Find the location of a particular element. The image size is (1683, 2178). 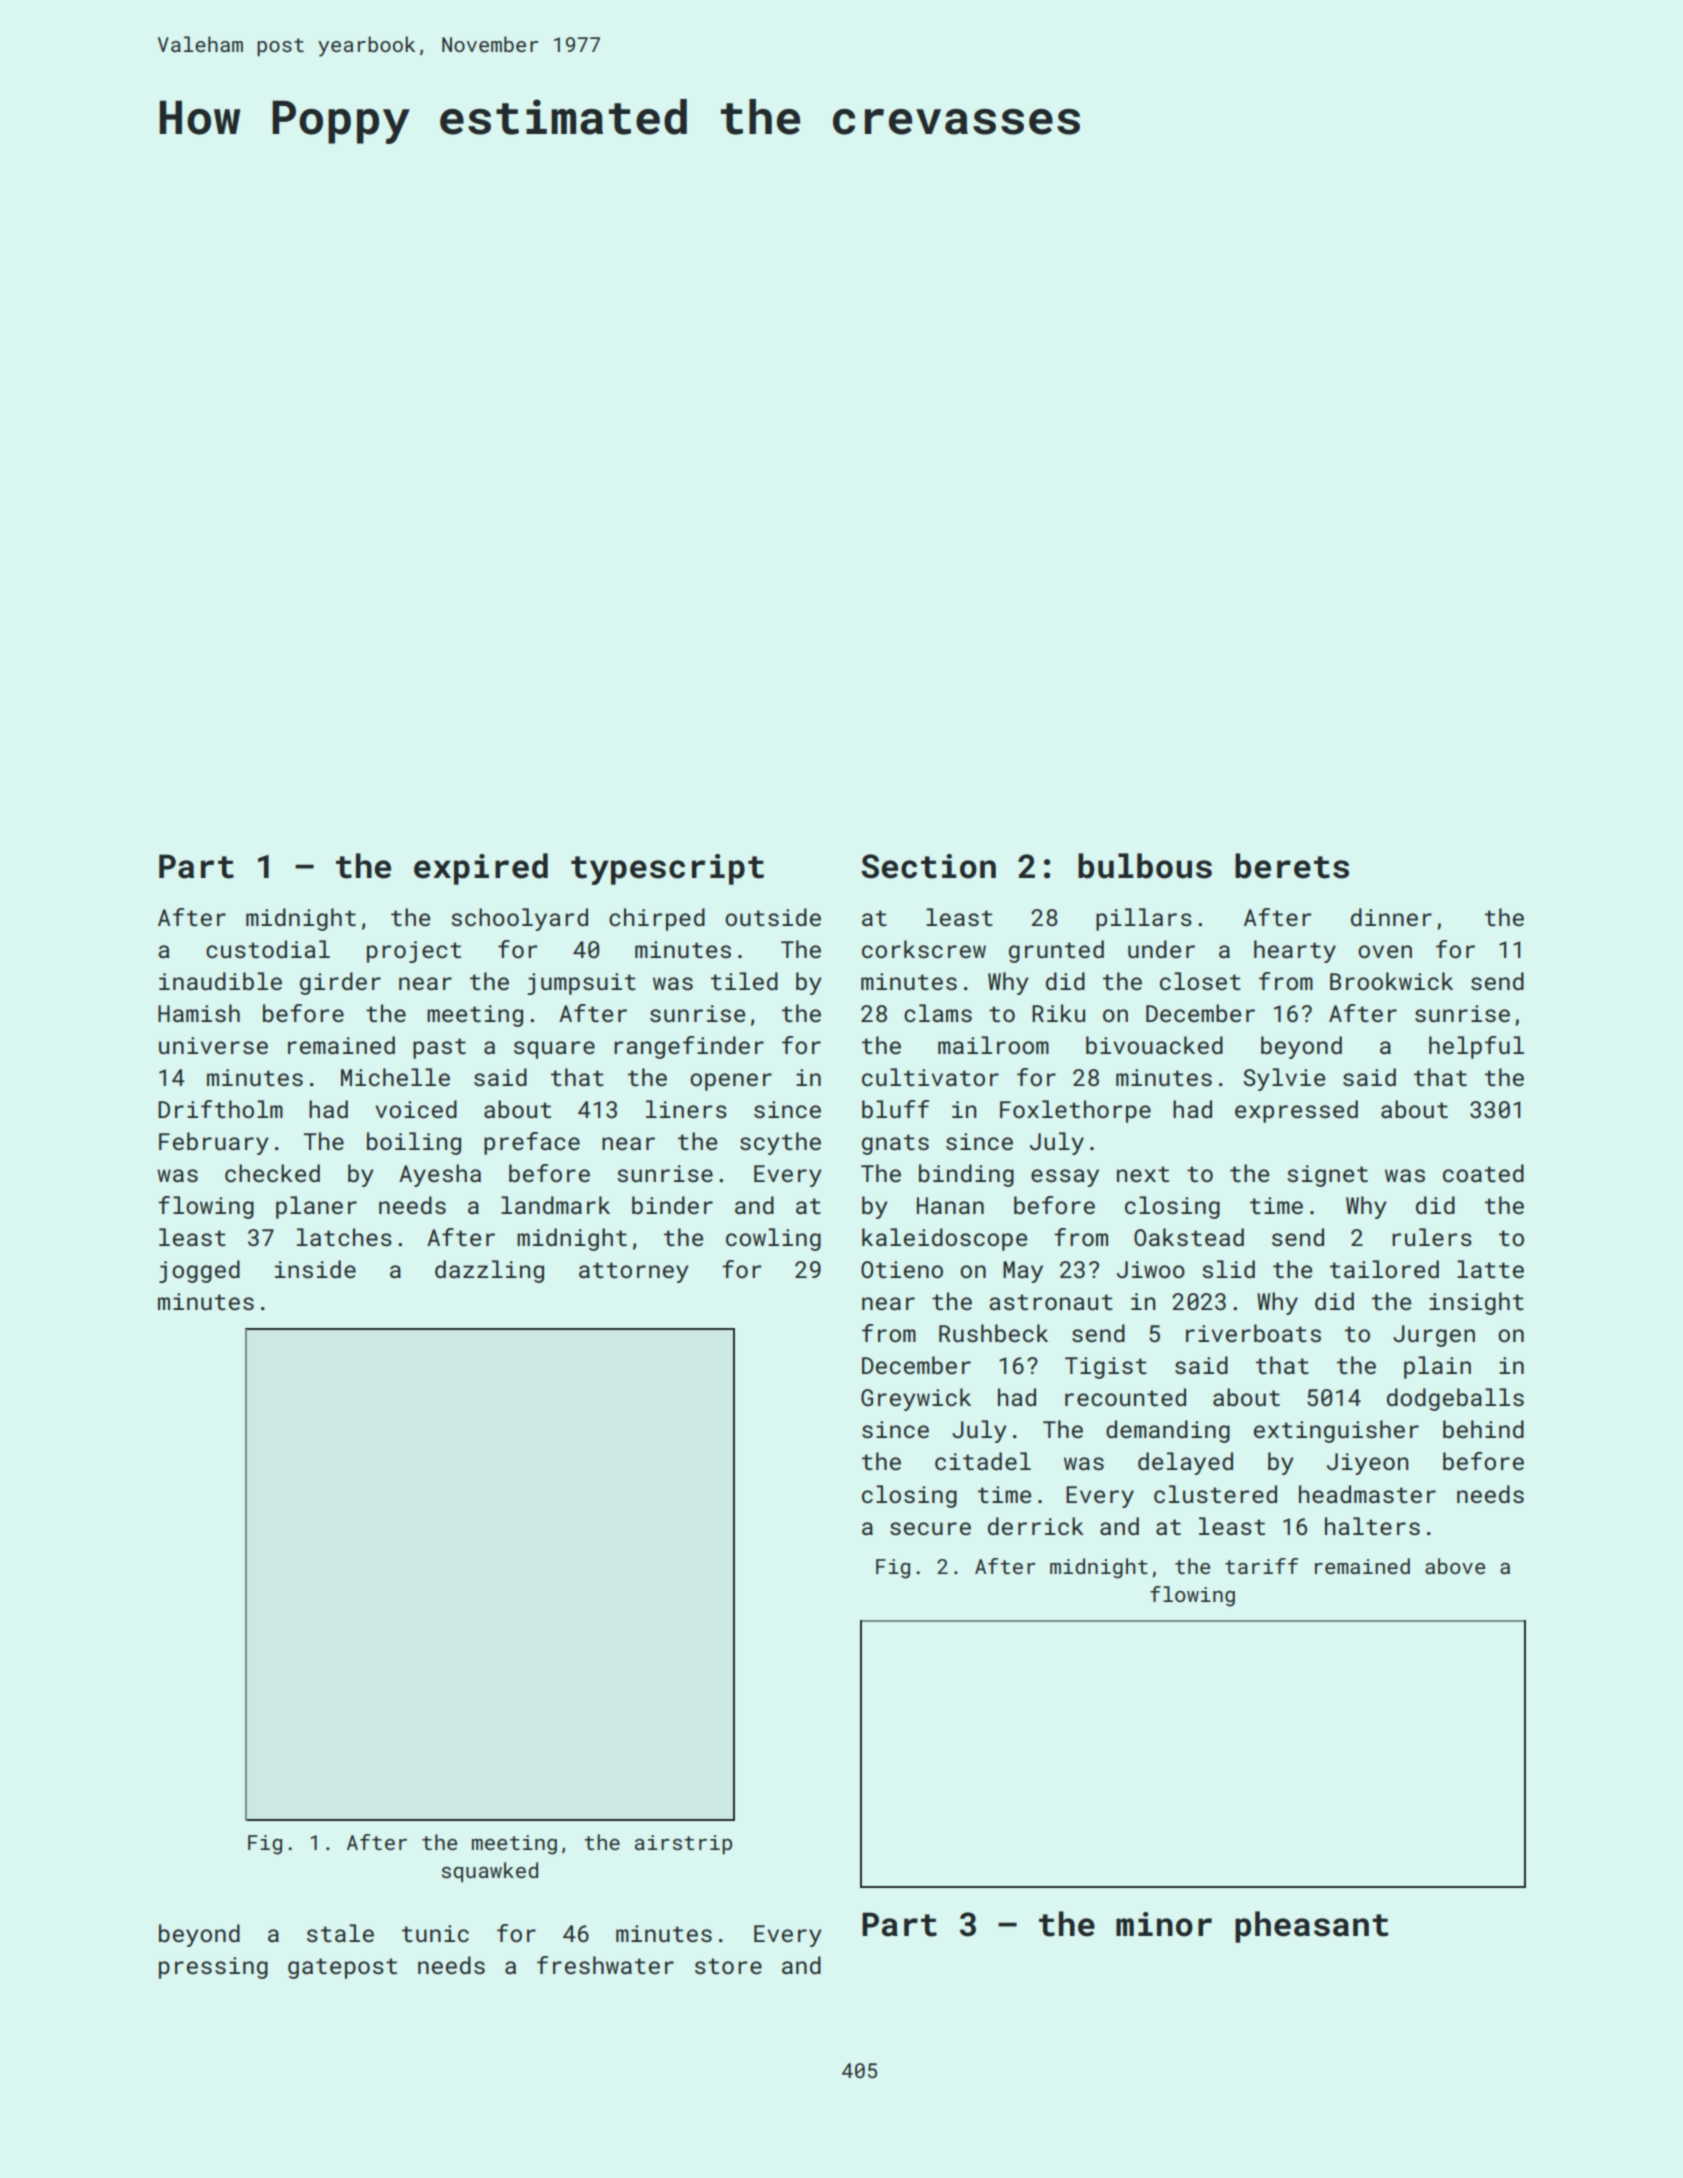

attorney is located at coordinates (633, 1272).
